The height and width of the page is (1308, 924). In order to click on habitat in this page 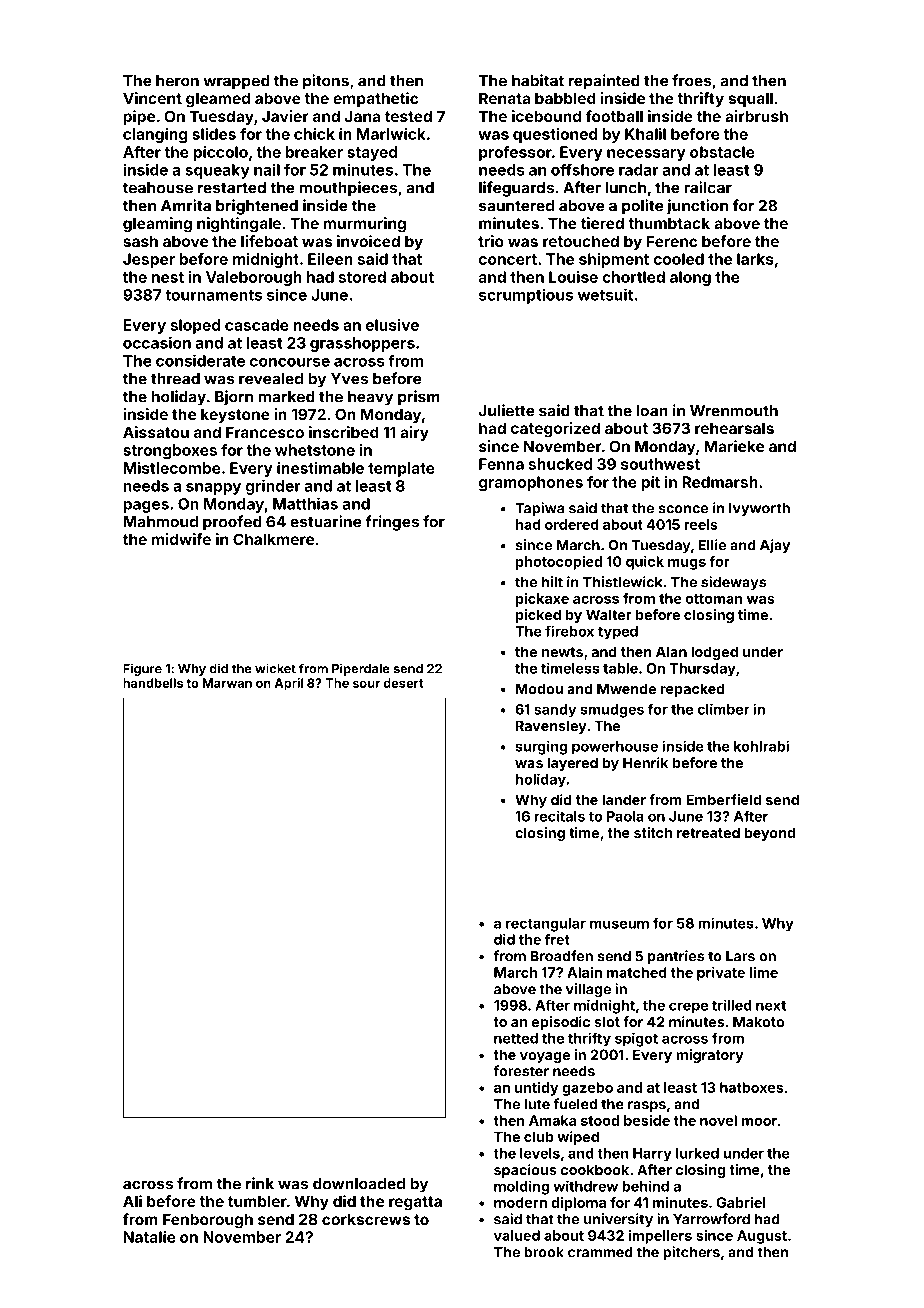, I will do `click(538, 80)`.
